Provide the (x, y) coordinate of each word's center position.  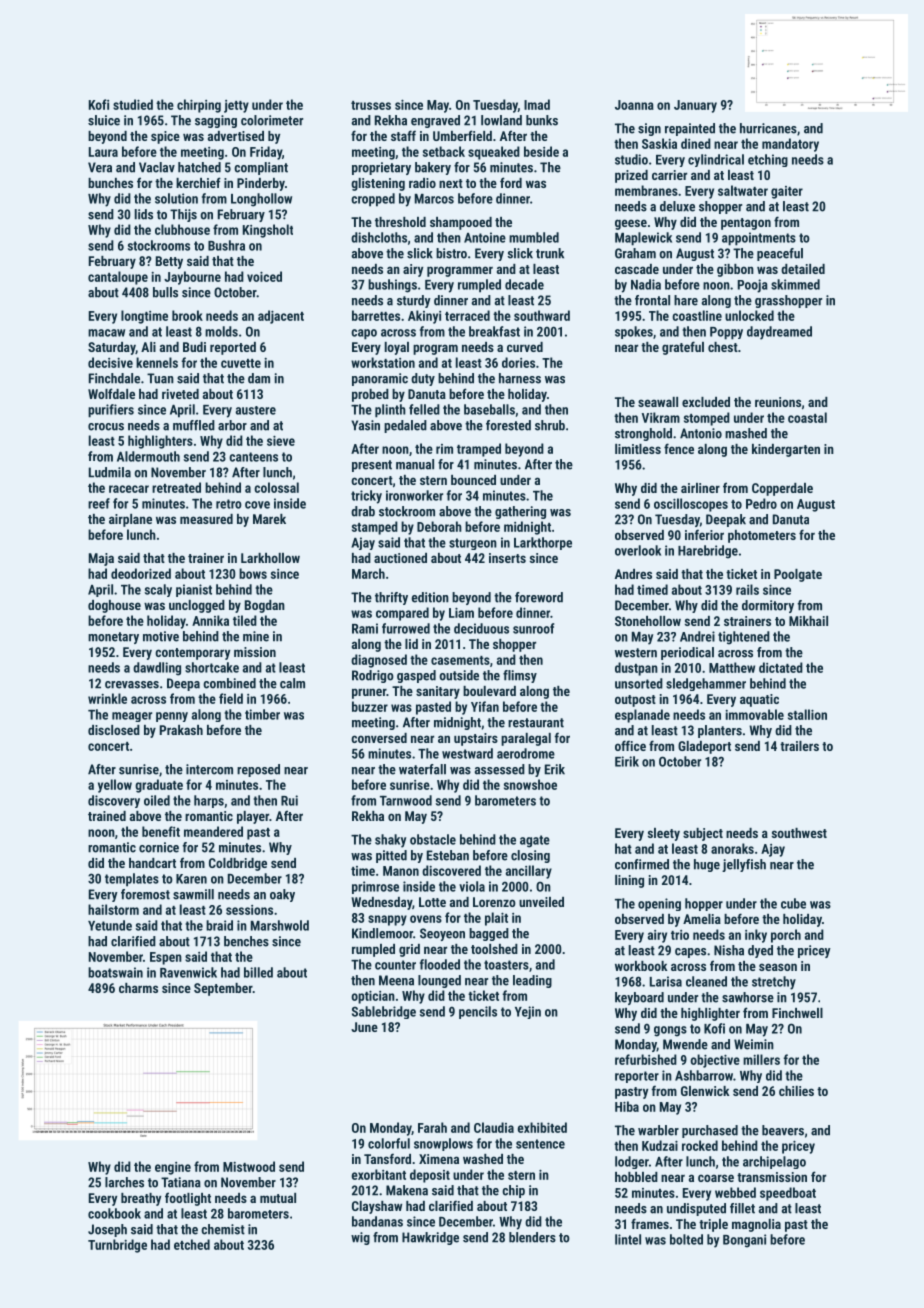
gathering (520, 512)
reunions (778, 402)
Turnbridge (117, 1246)
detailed (803, 269)
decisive (110, 362)
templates (132, 880)
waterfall (422, 769)
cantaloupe (118, 278)
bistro (451, 253)
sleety (664, 834)
